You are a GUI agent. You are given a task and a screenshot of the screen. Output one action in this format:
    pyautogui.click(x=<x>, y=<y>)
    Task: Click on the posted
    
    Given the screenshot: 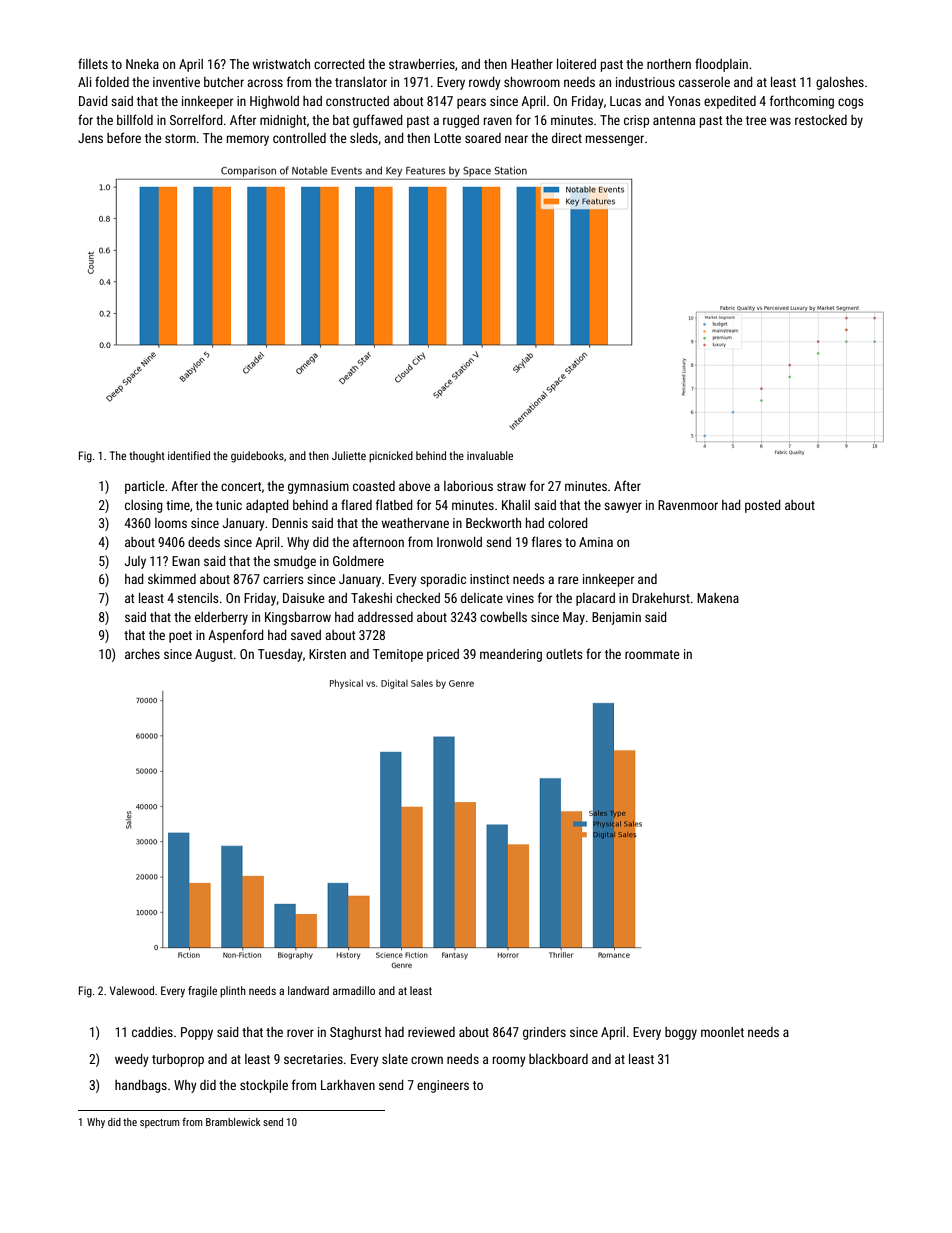 What is the action you would take?
    pyautogui.click(x=763, y=506)
